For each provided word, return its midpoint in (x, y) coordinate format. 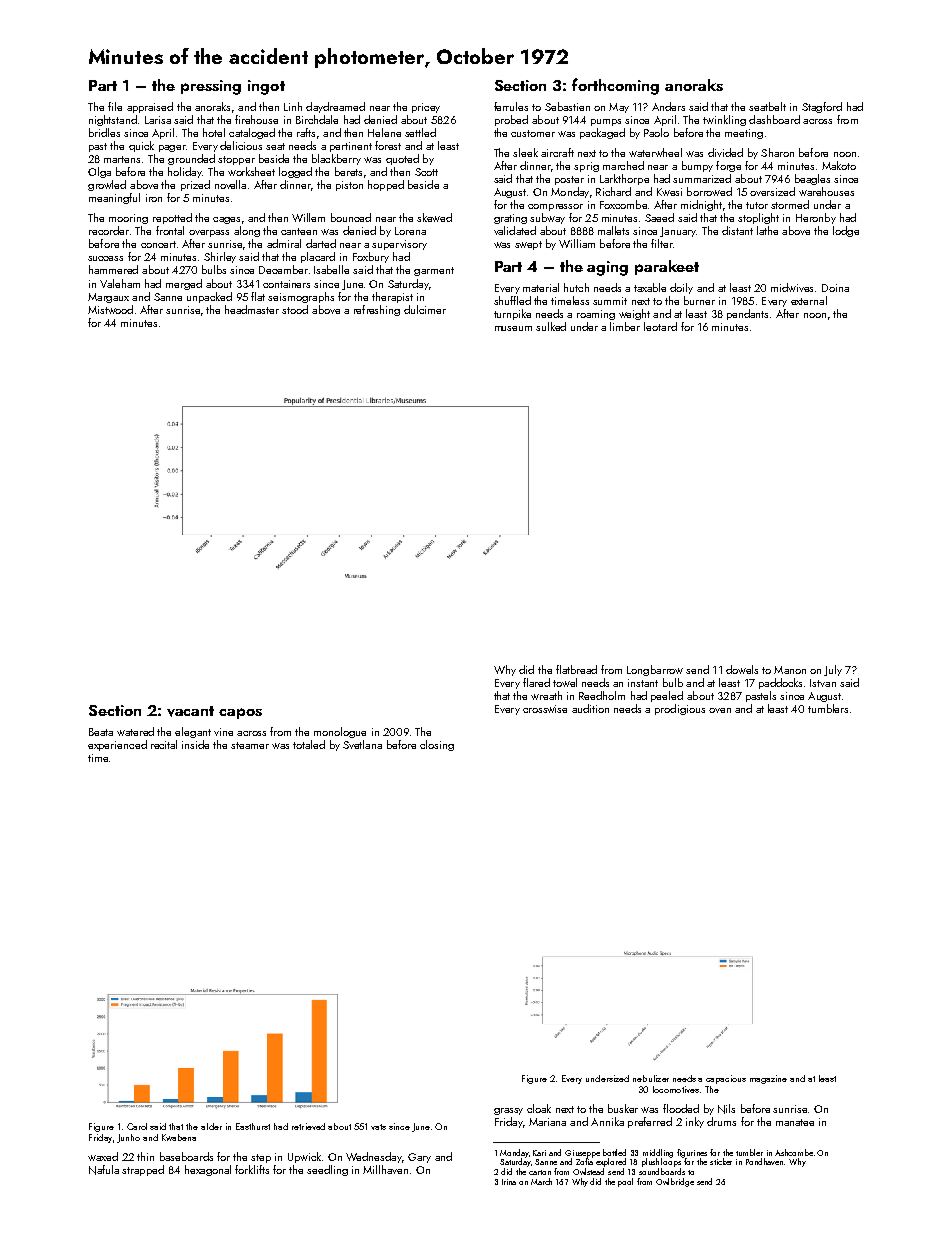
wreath (546, 695)
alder (211, 1126)
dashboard (774, 119)
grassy (508, 1111)
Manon (790, 670)
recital (164, 744)
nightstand (113, 120)
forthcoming (615, 86)
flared (536, 682)
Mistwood (110, 309)
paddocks (780, 683)
